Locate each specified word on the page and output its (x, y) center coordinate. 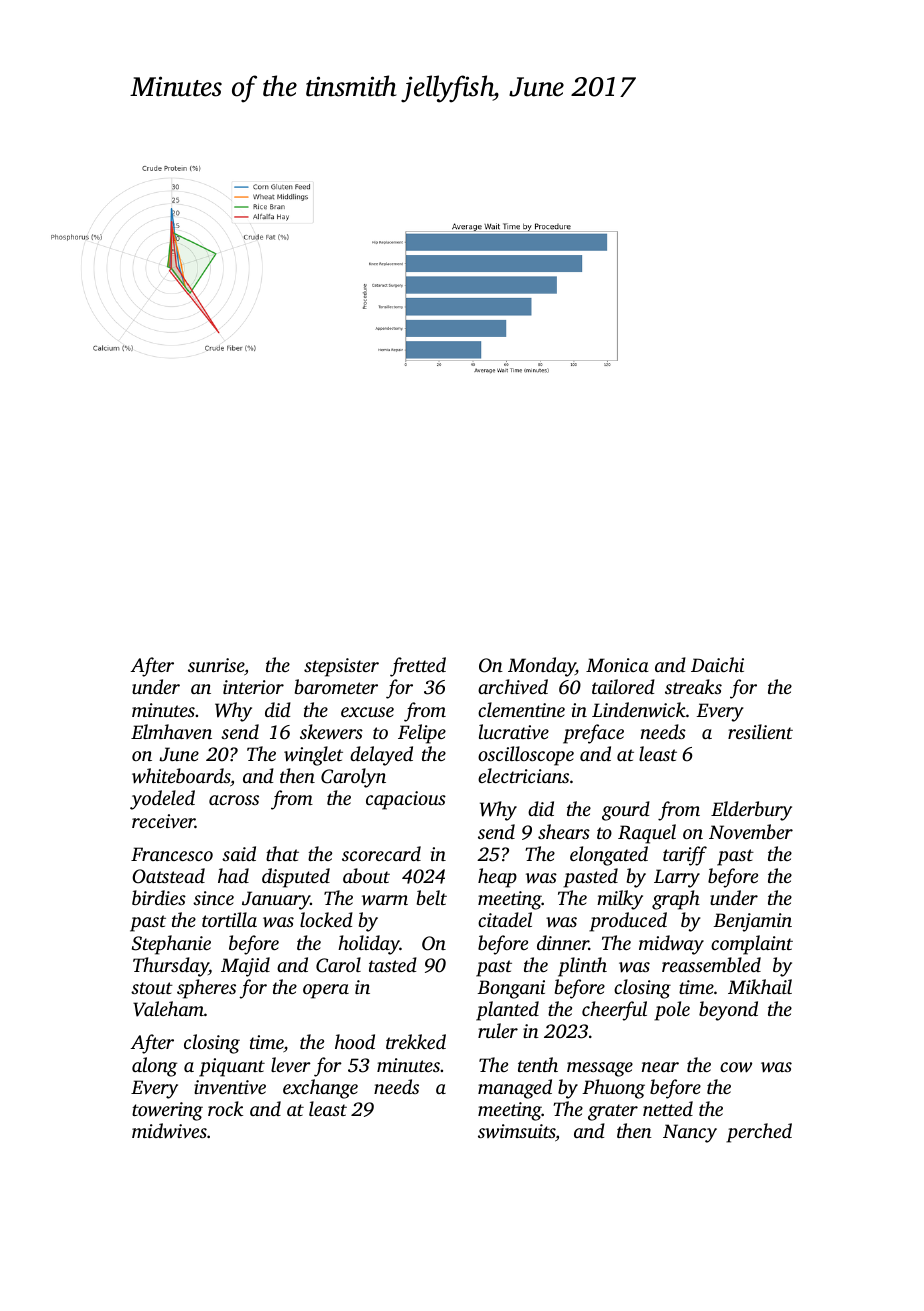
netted (668, 1108)
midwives (169, 1131)
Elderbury (751, 811)
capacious (406, 800)
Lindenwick (639, 710)
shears (564, 831)
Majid (245, 967)
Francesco (172, 854)
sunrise (216, 665)
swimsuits (516, 1131)
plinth (582, 967)
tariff (685, 856)
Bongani (511, 989)
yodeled (162, 800)
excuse (367, 712)
